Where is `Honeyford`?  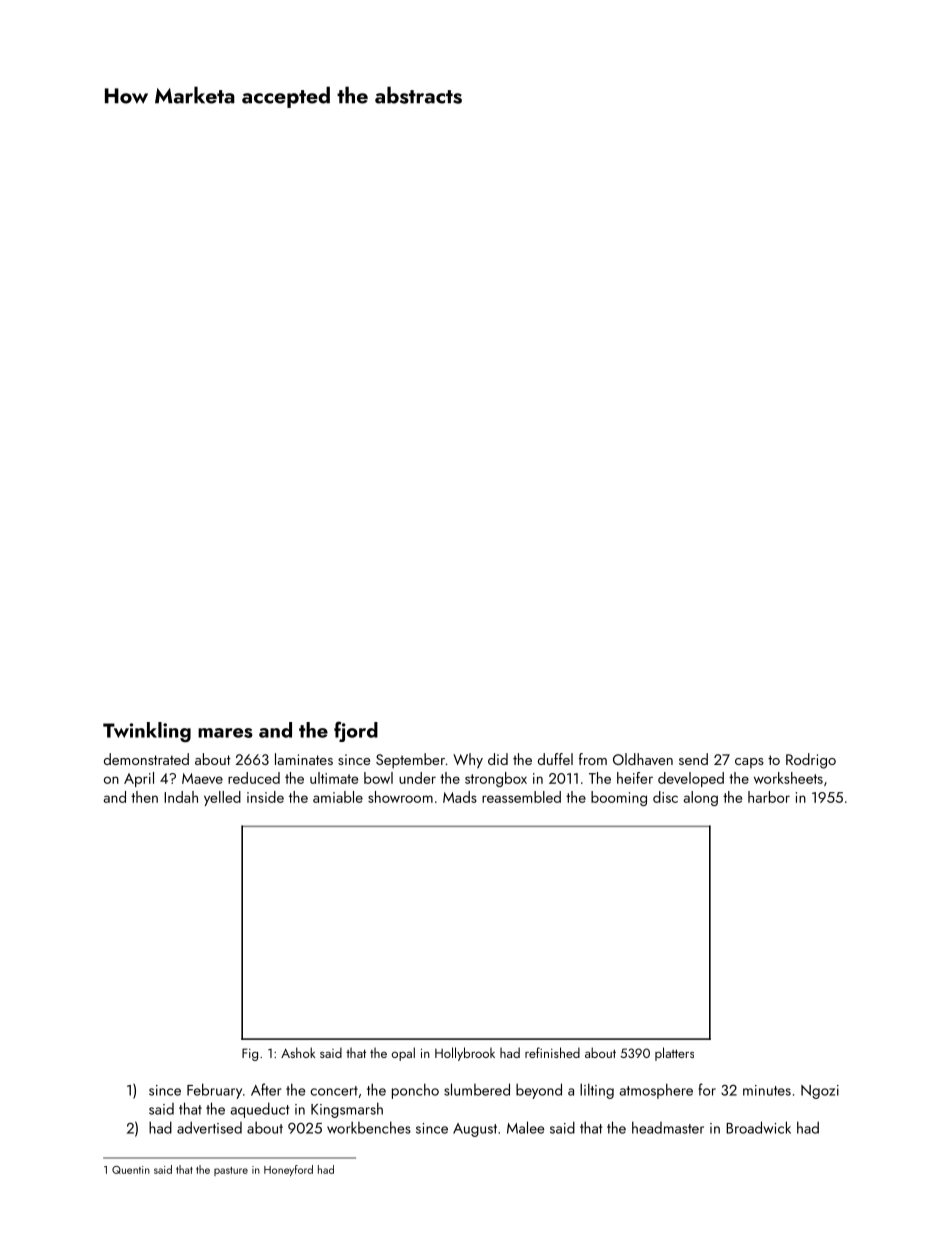
Honeyford is located at coordinates (288, 1170).
